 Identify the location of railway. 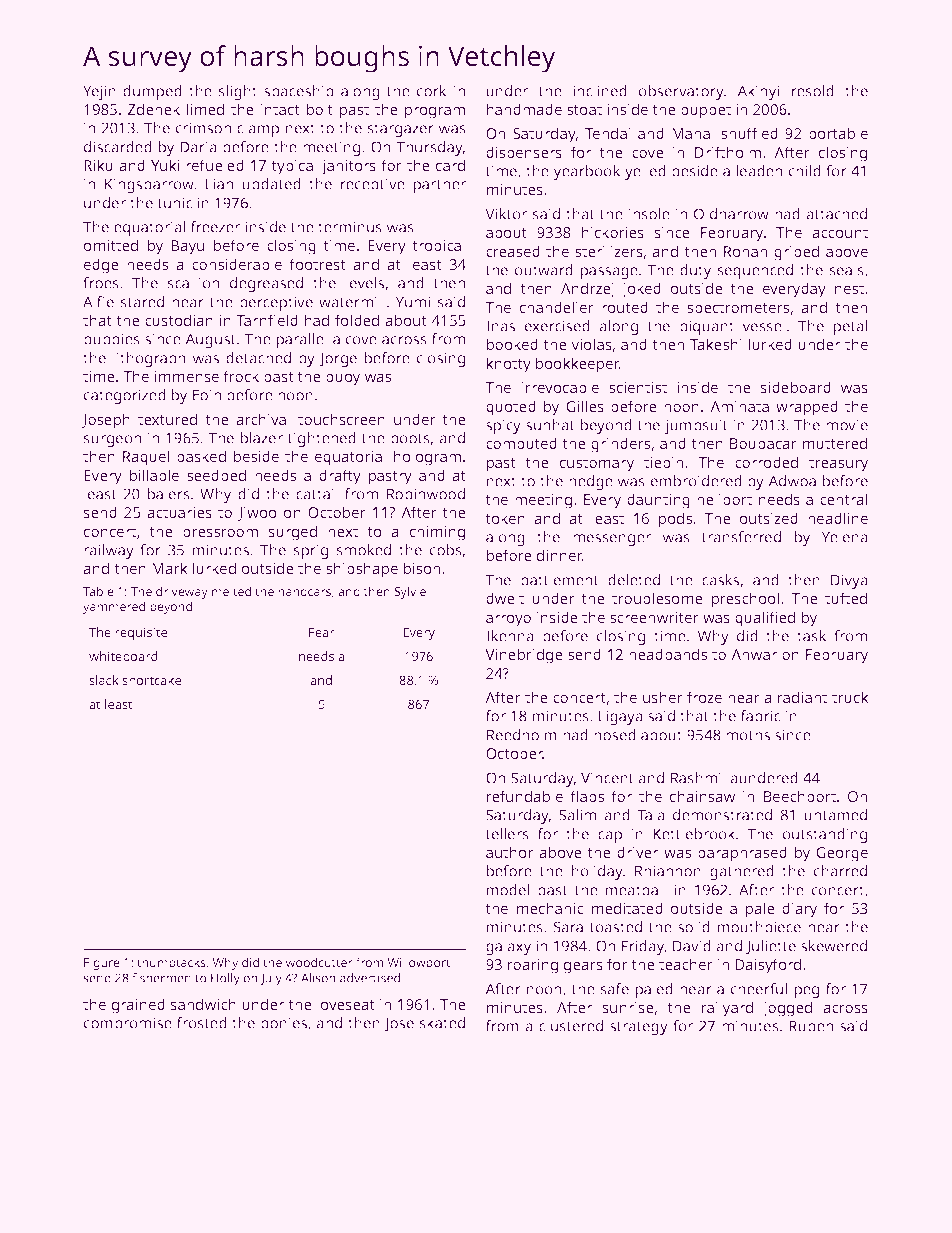
(109, 551).
